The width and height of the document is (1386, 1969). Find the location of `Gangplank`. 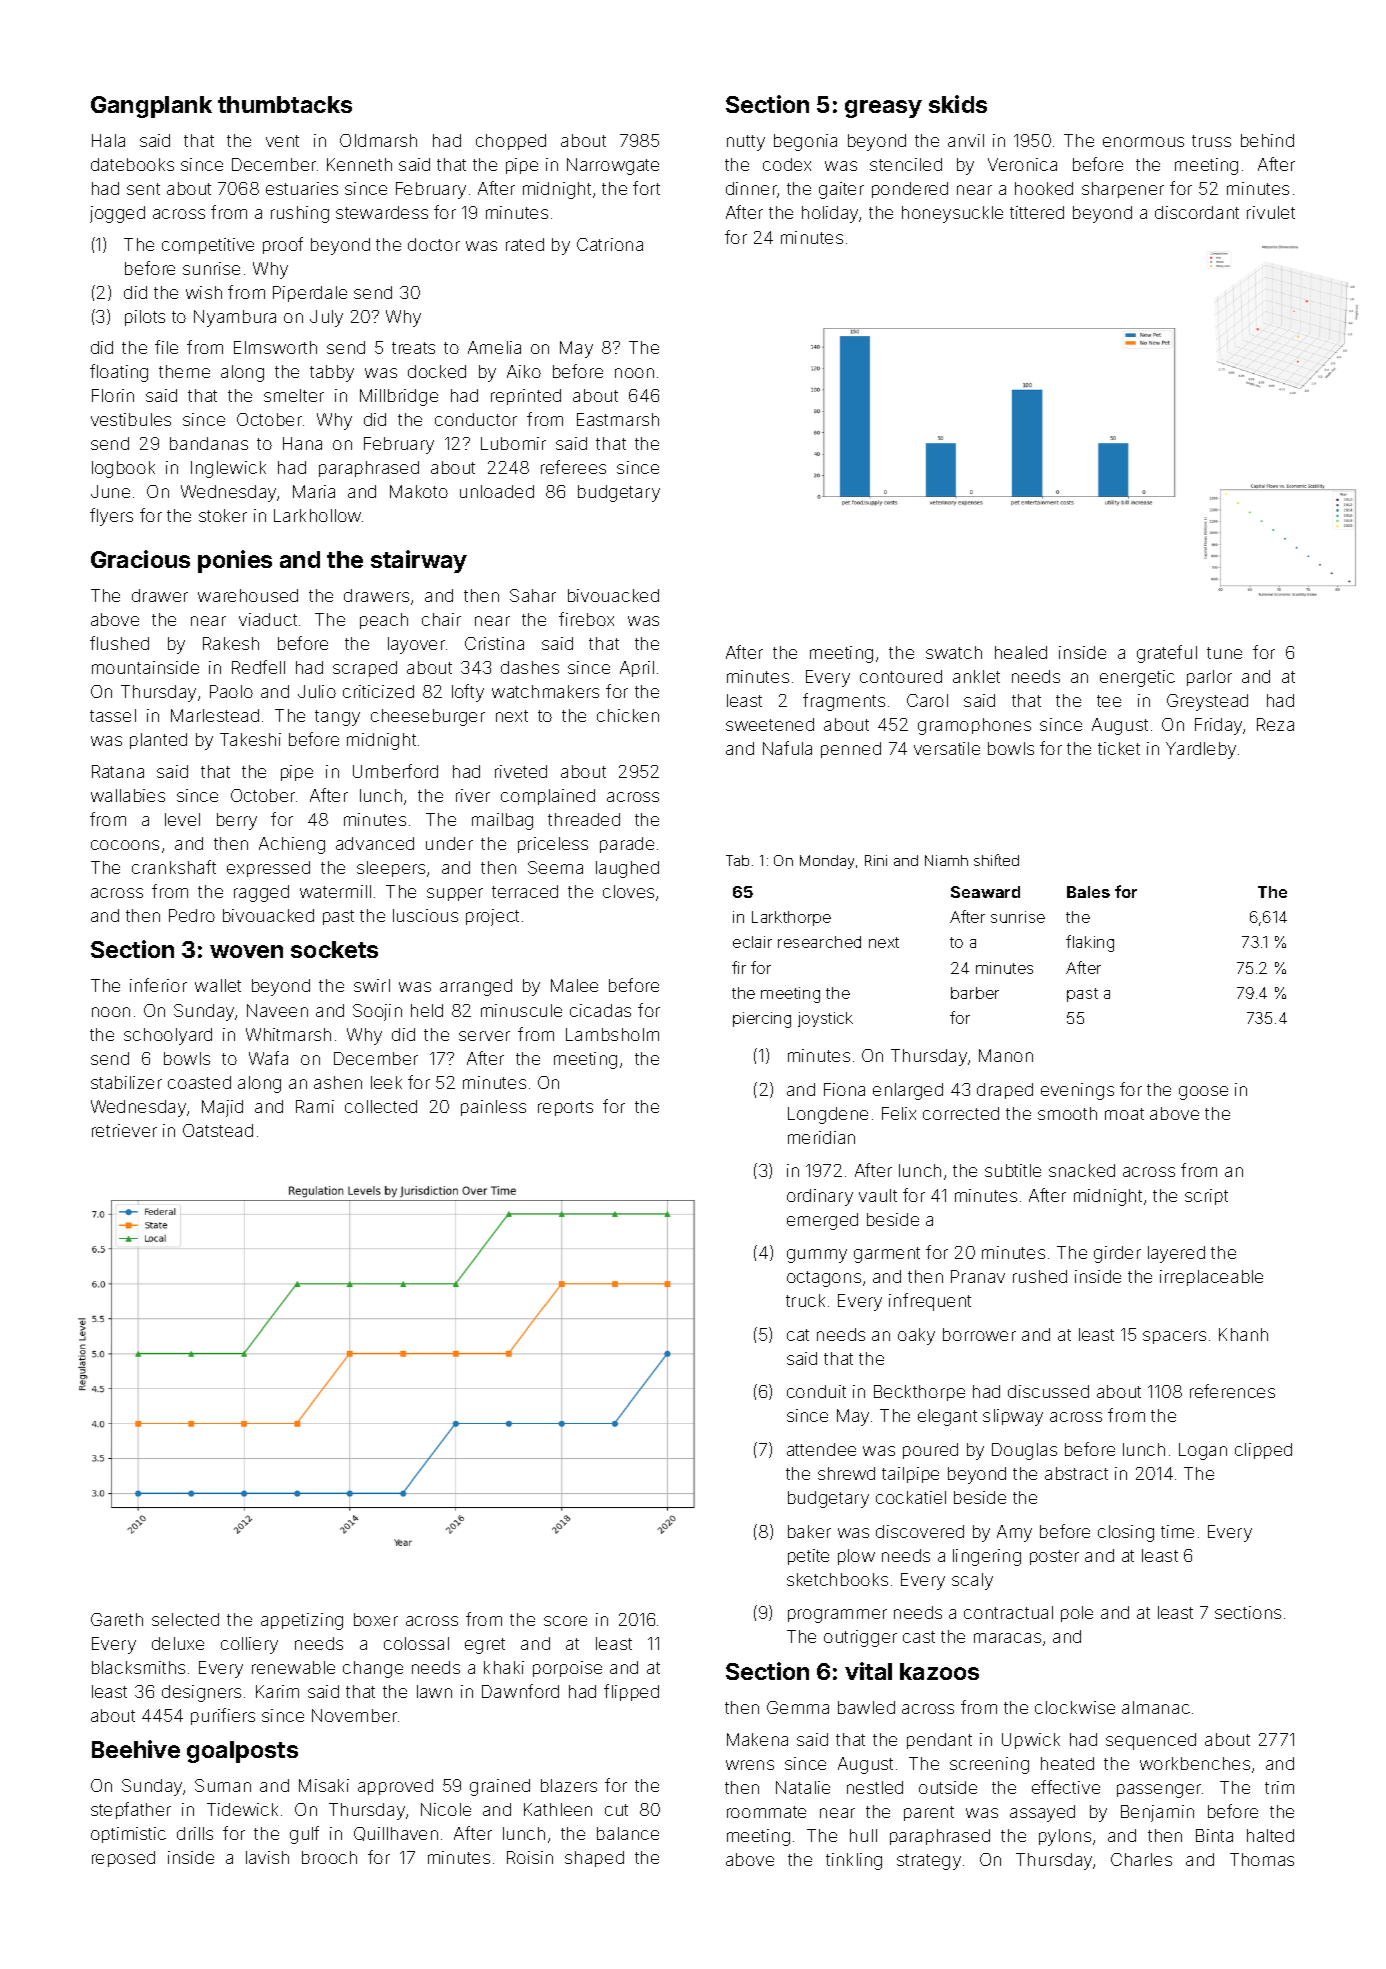

Gangplank is located at coordinates (151, 107).
